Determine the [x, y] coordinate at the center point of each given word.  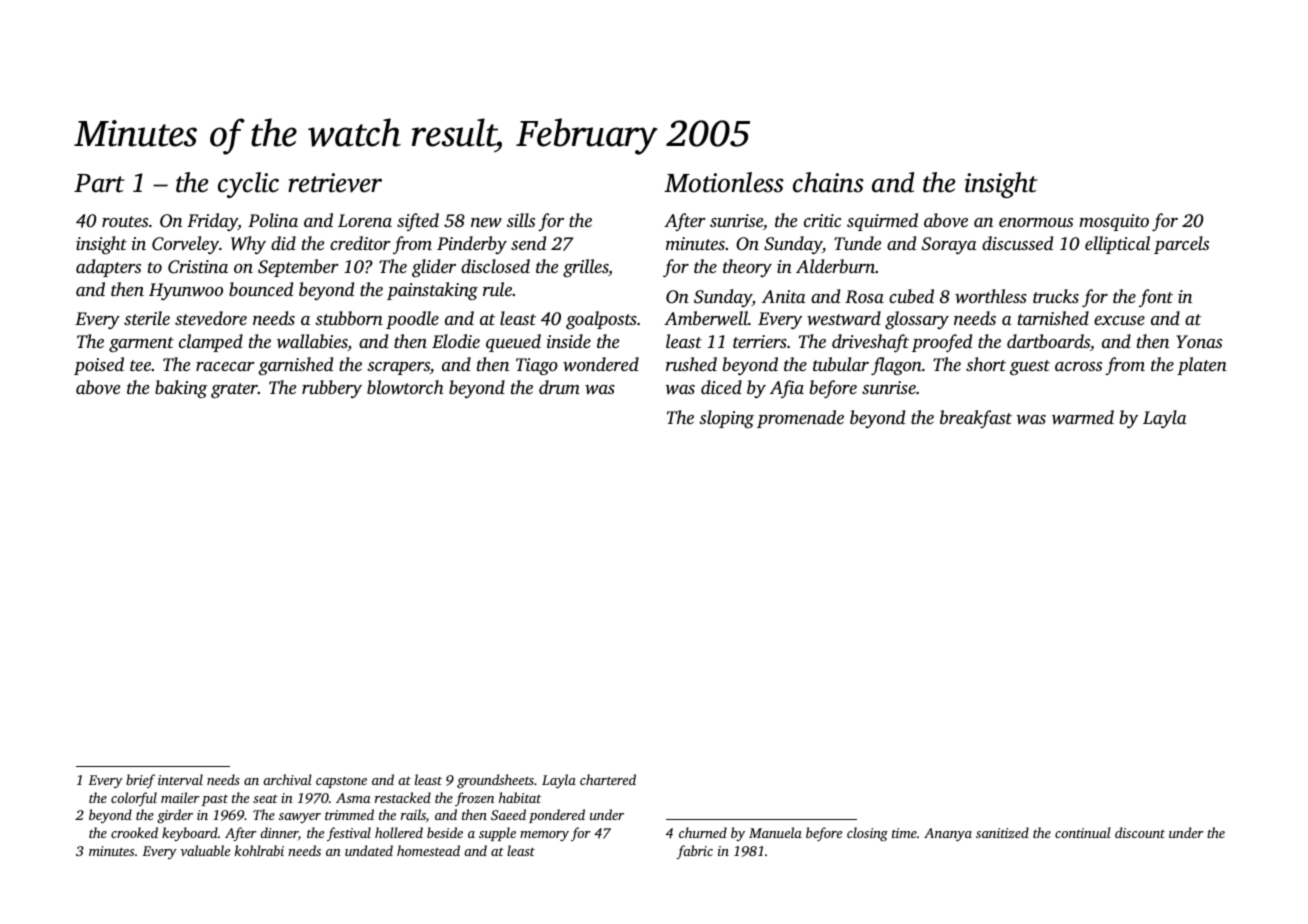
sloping [726, 419]
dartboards [1048, 341]
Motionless [724, 182]
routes [125, 221]
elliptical [1117, 245]
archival [287, 779]
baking [181, 389]
